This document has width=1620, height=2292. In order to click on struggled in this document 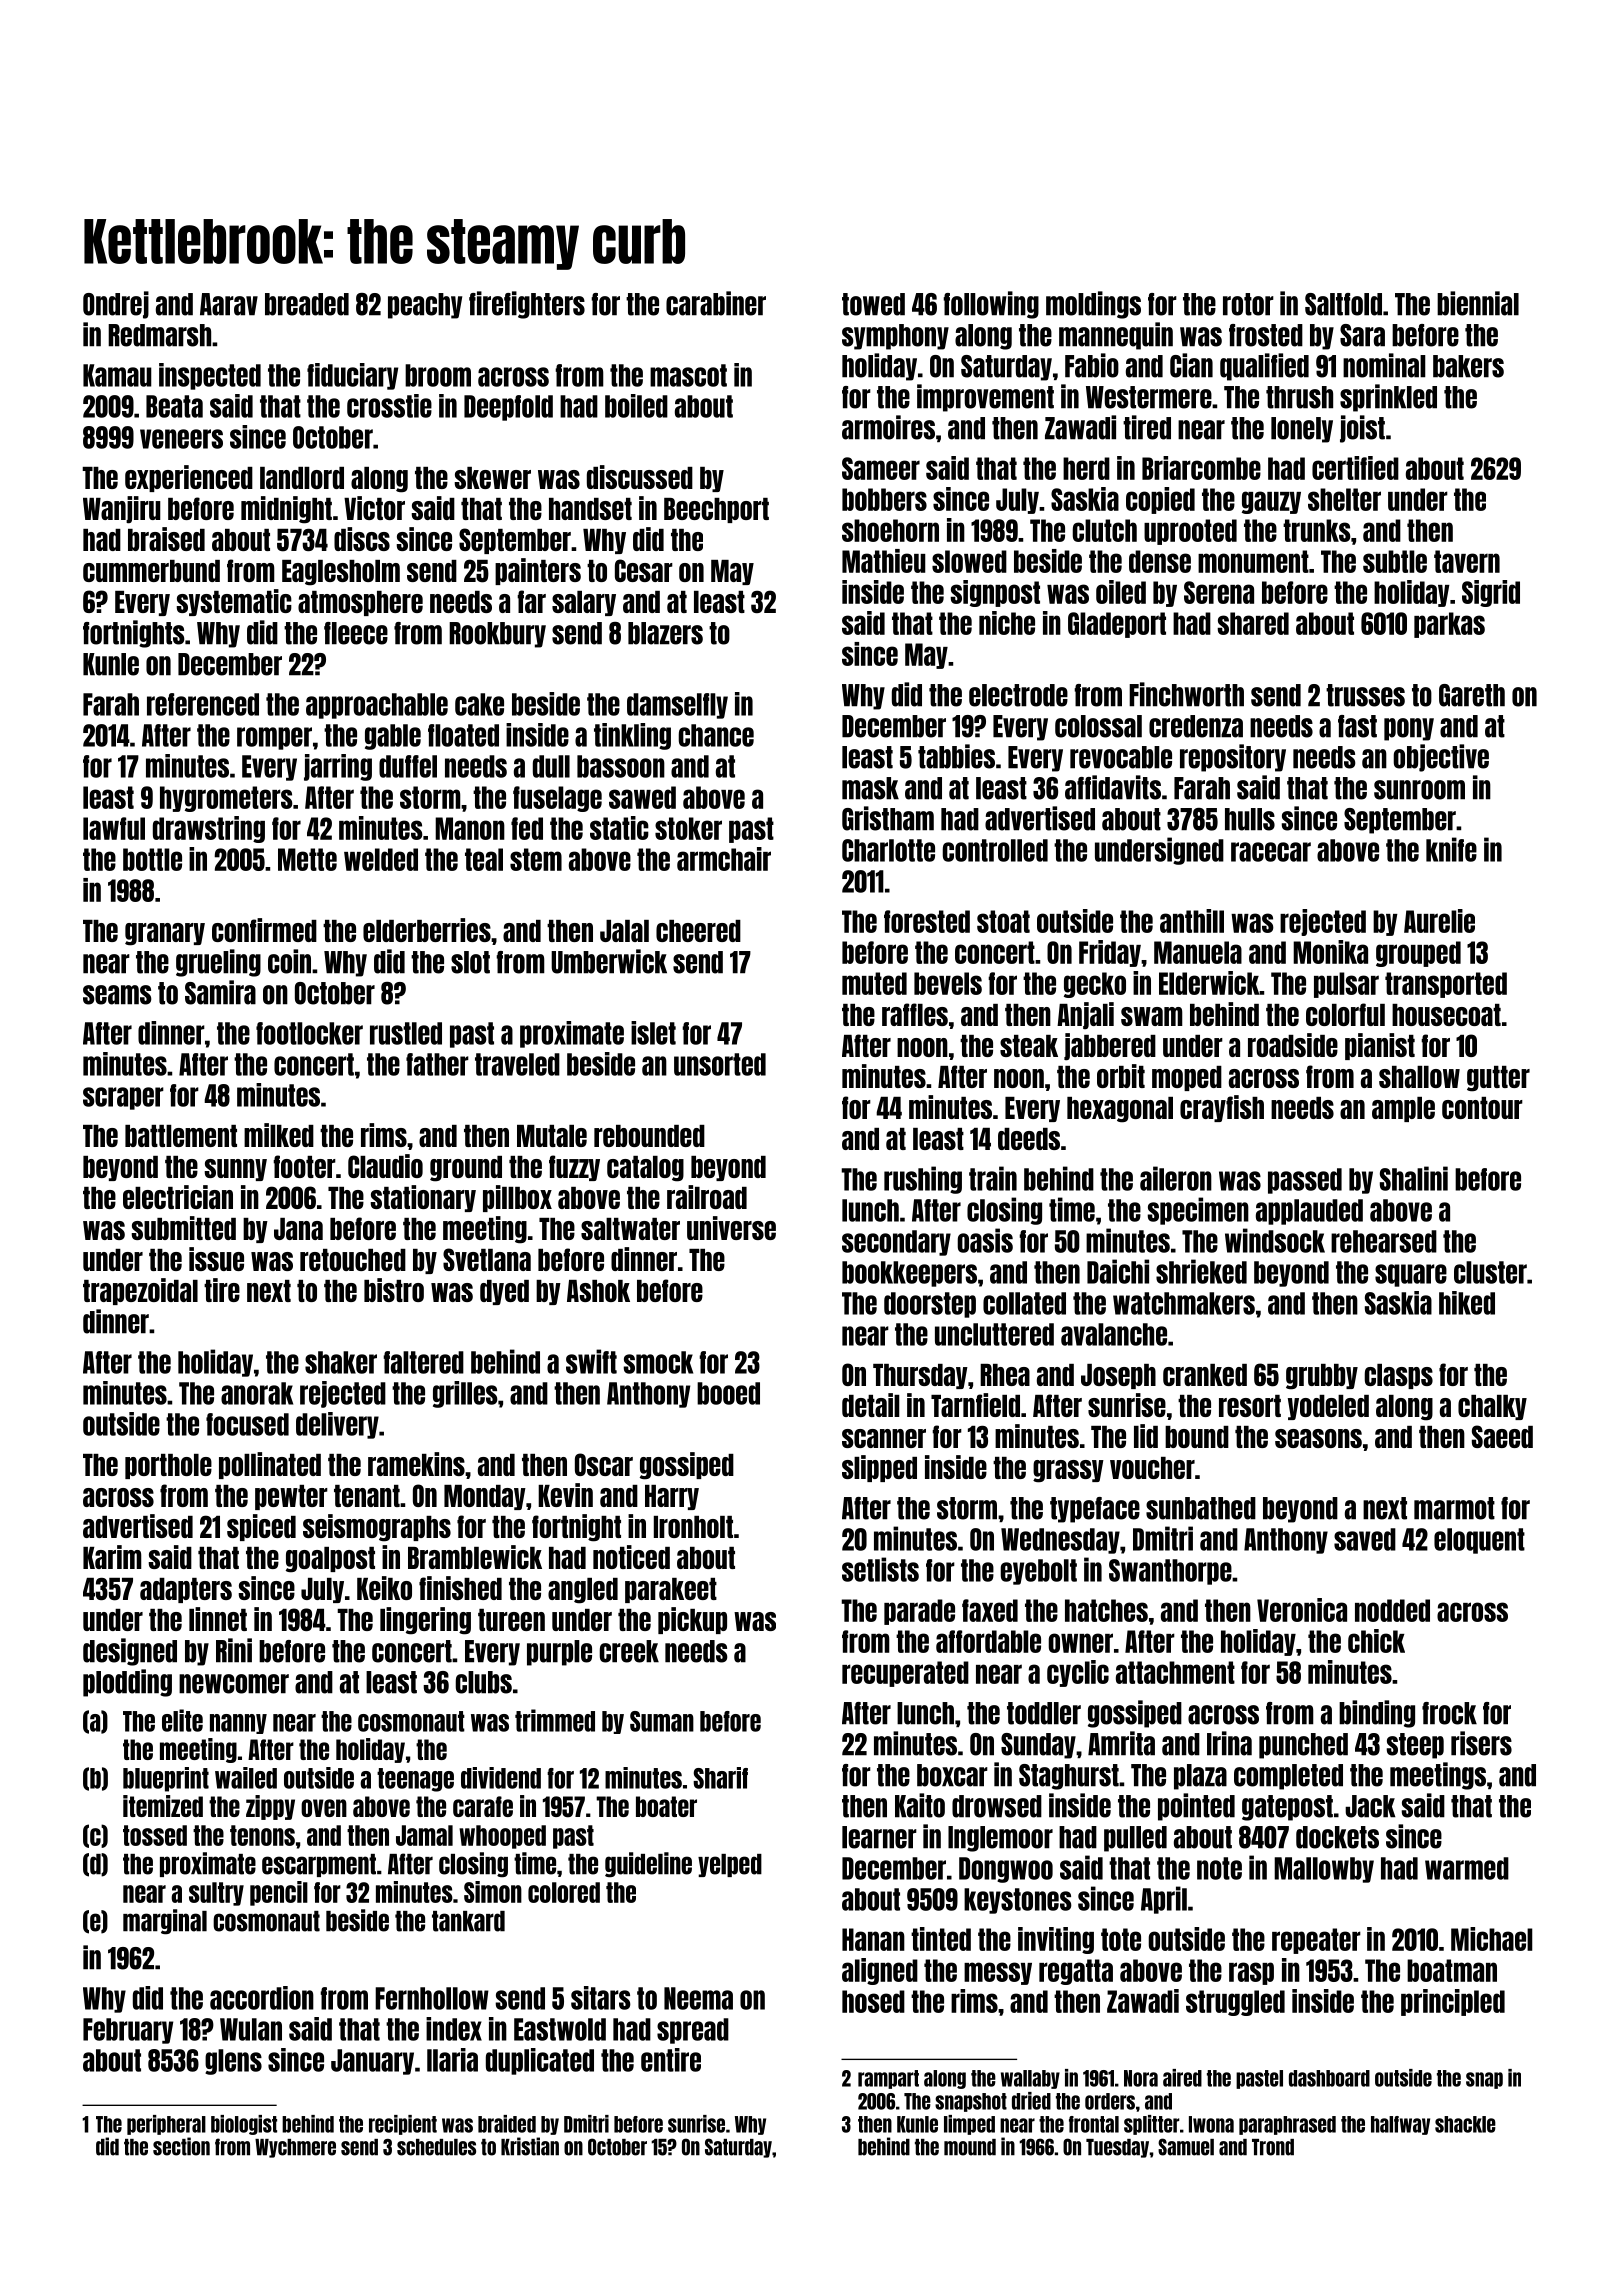, I will do `click(1235, 2003)`.
